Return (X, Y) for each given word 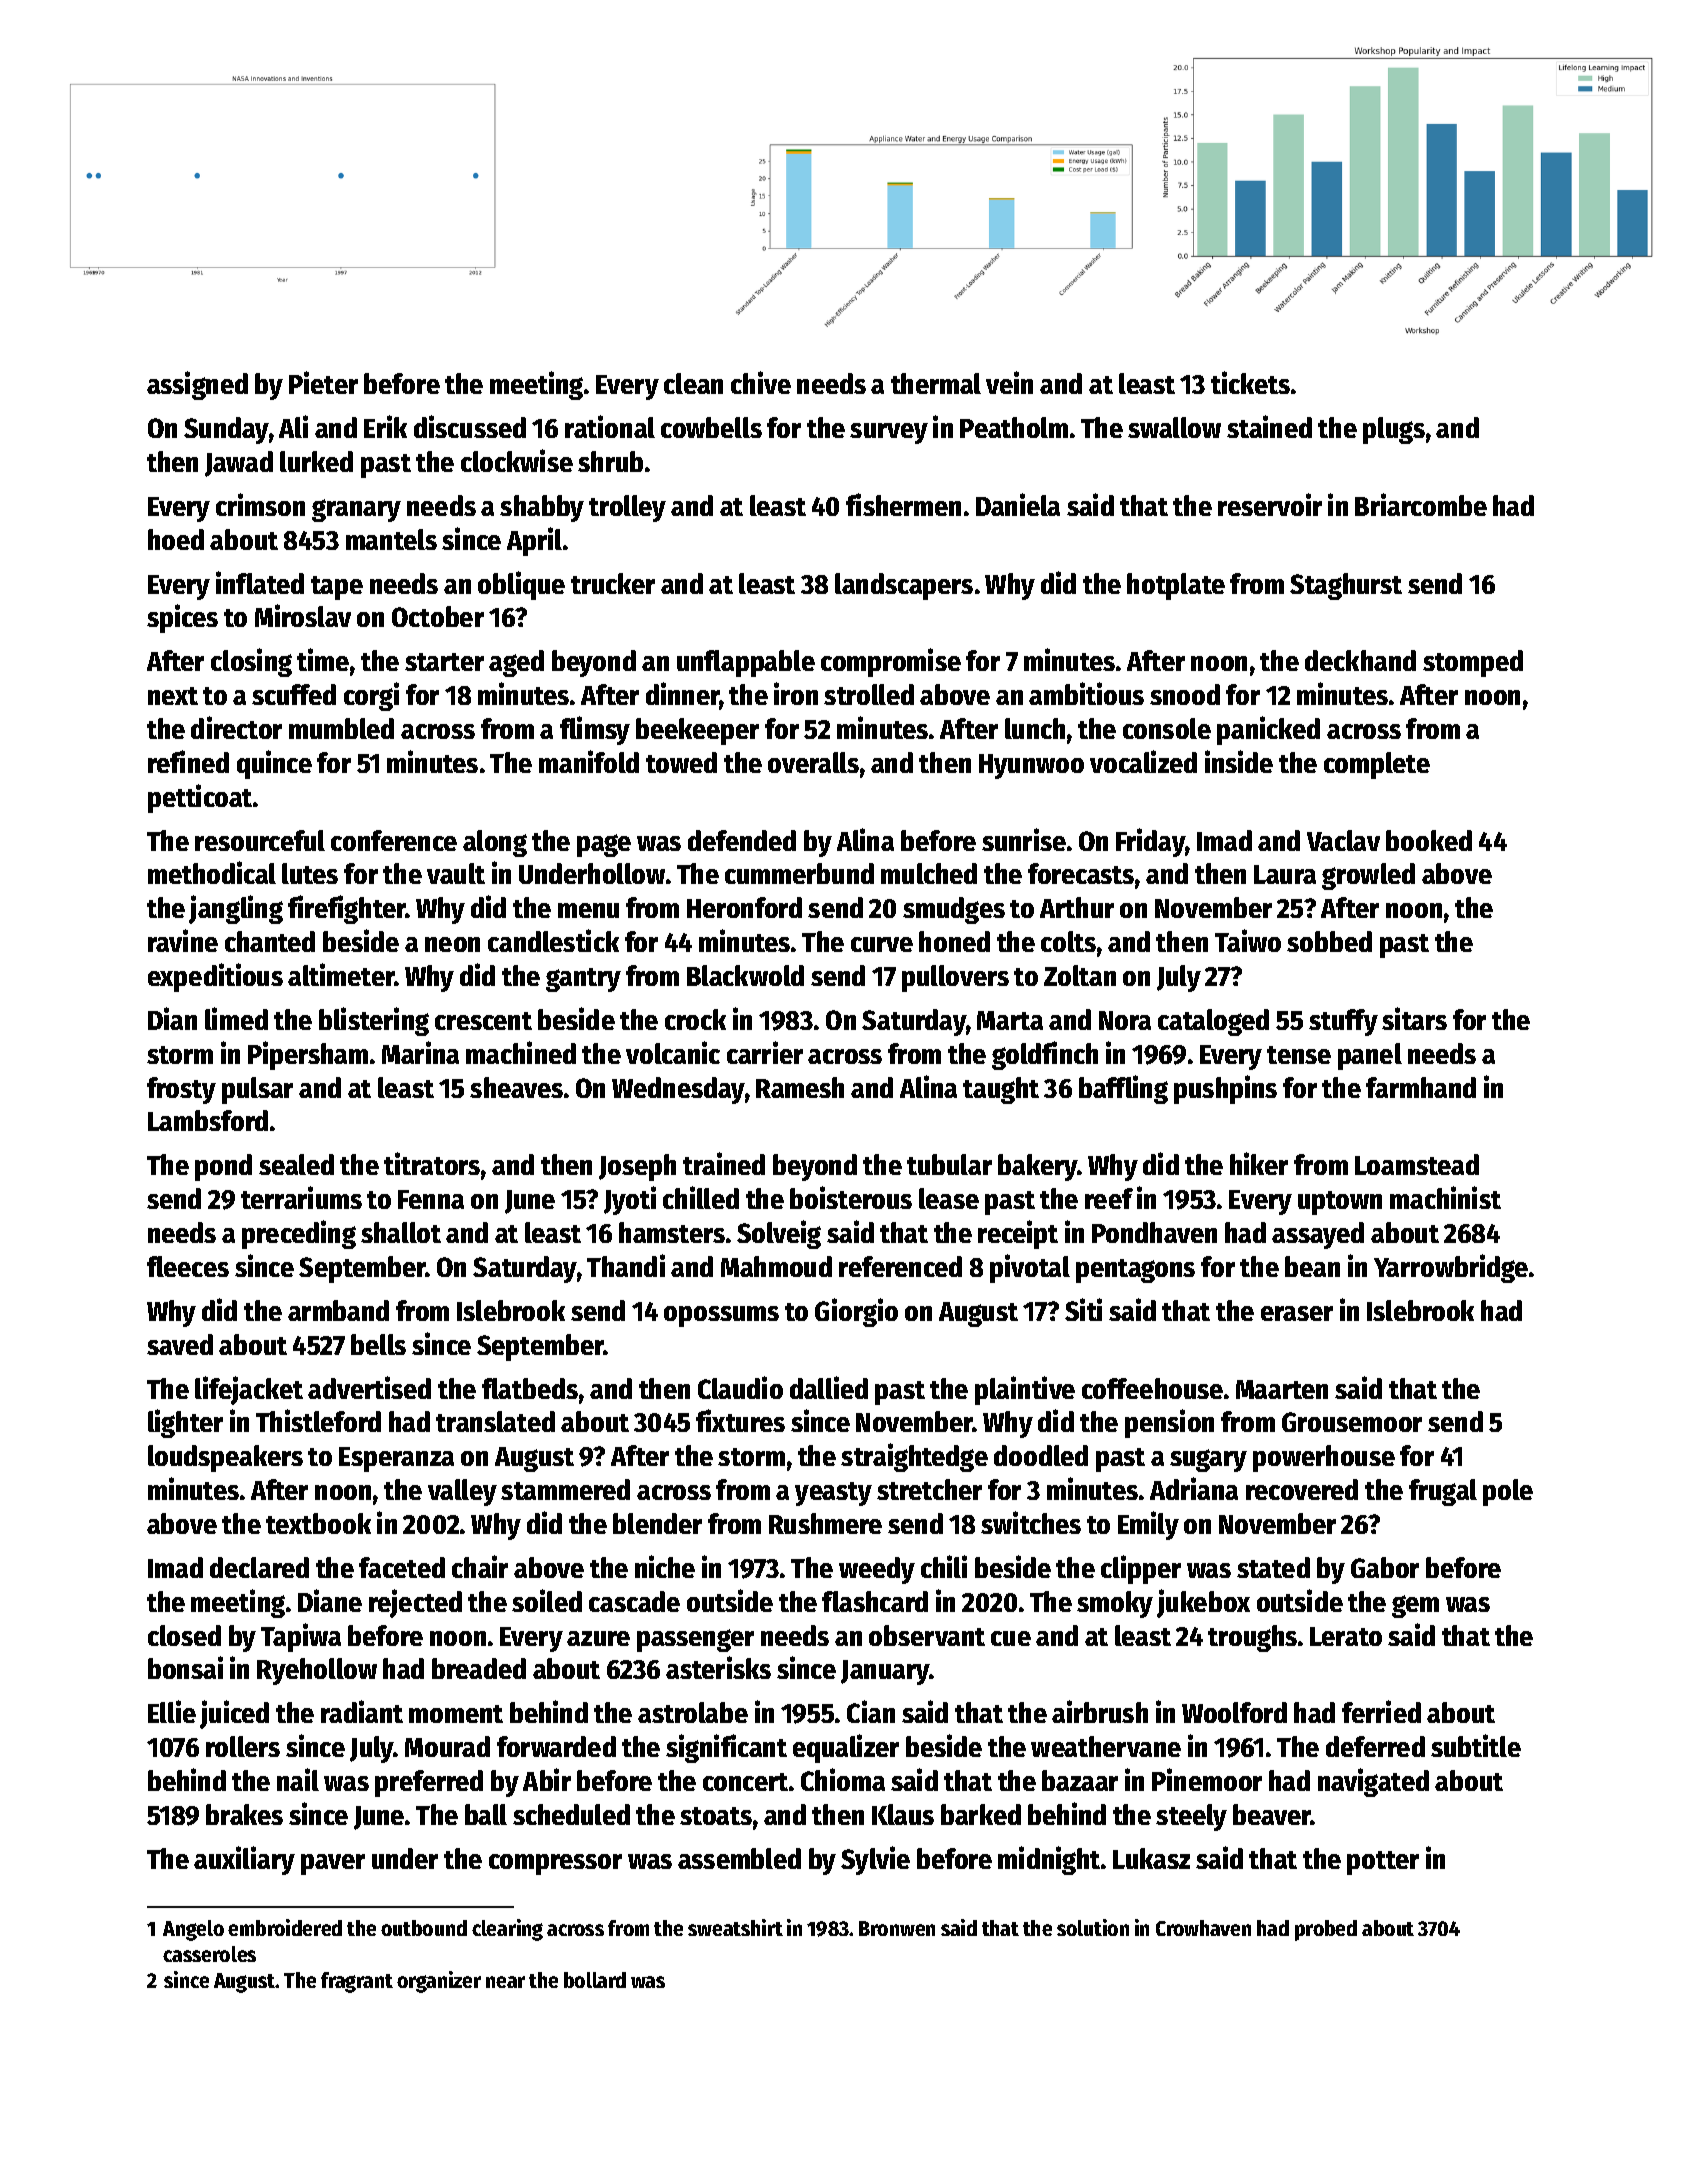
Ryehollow (317, 1671)
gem (1415, 1606)
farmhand (1421, 1087)
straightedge (914, 1457)
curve (882, 944)
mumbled (341, 728)
